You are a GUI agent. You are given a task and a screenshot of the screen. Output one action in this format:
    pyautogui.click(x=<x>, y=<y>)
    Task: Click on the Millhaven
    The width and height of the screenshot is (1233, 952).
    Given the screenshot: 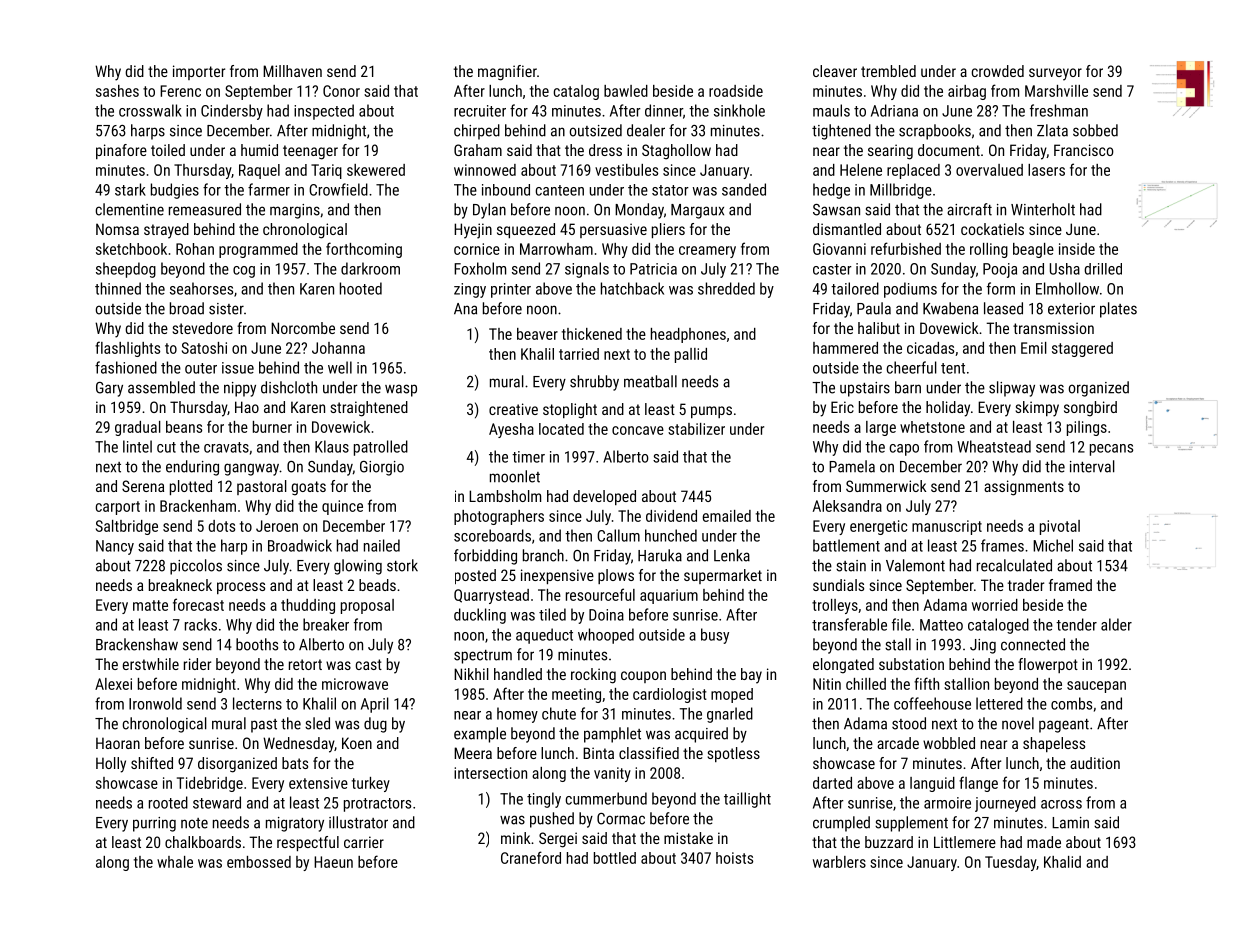 What is the action you would take?
    pyautogui.click(x=292, y=71)
